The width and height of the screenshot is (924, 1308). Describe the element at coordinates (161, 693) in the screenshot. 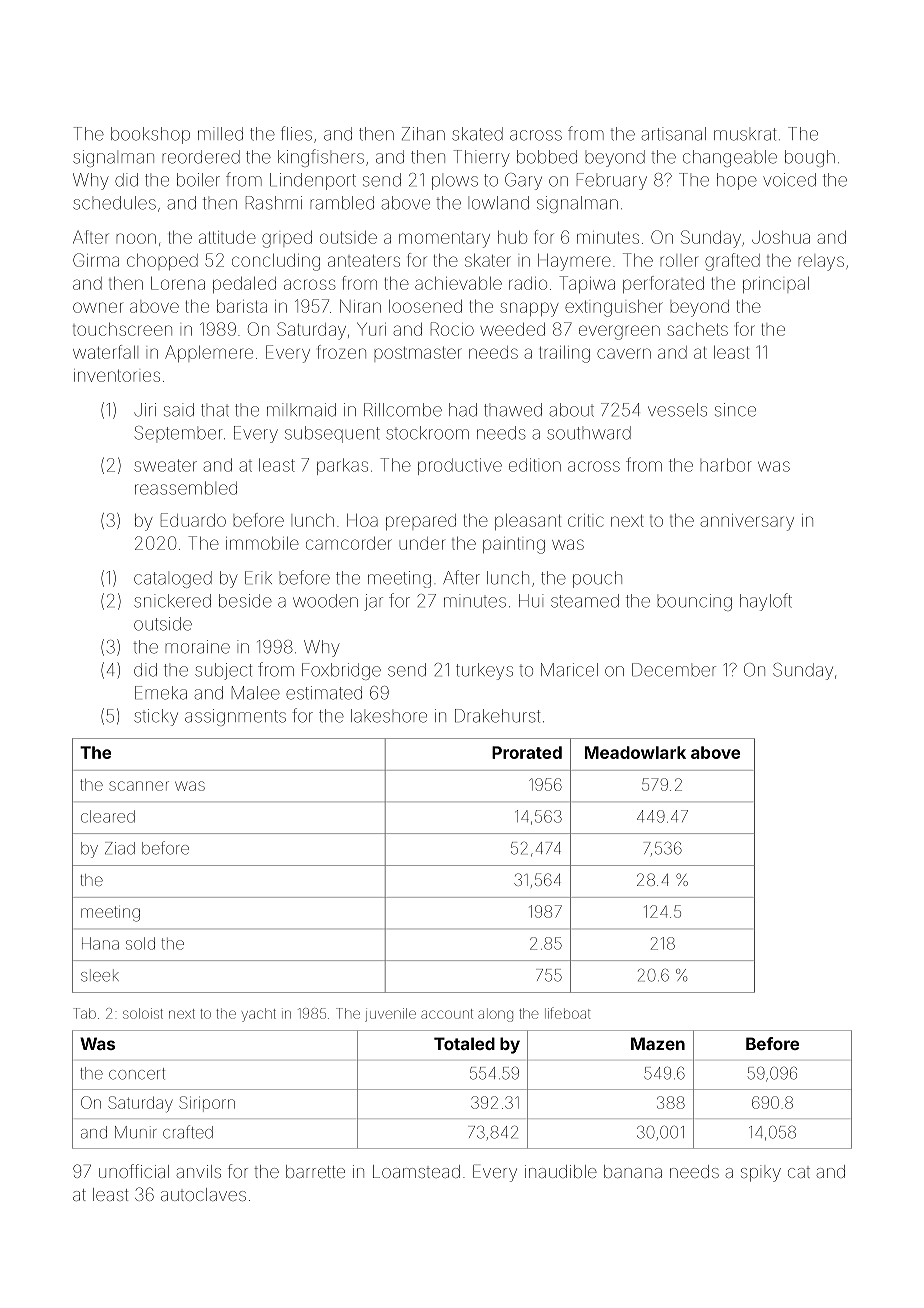

I see `Emeka` at that location.
